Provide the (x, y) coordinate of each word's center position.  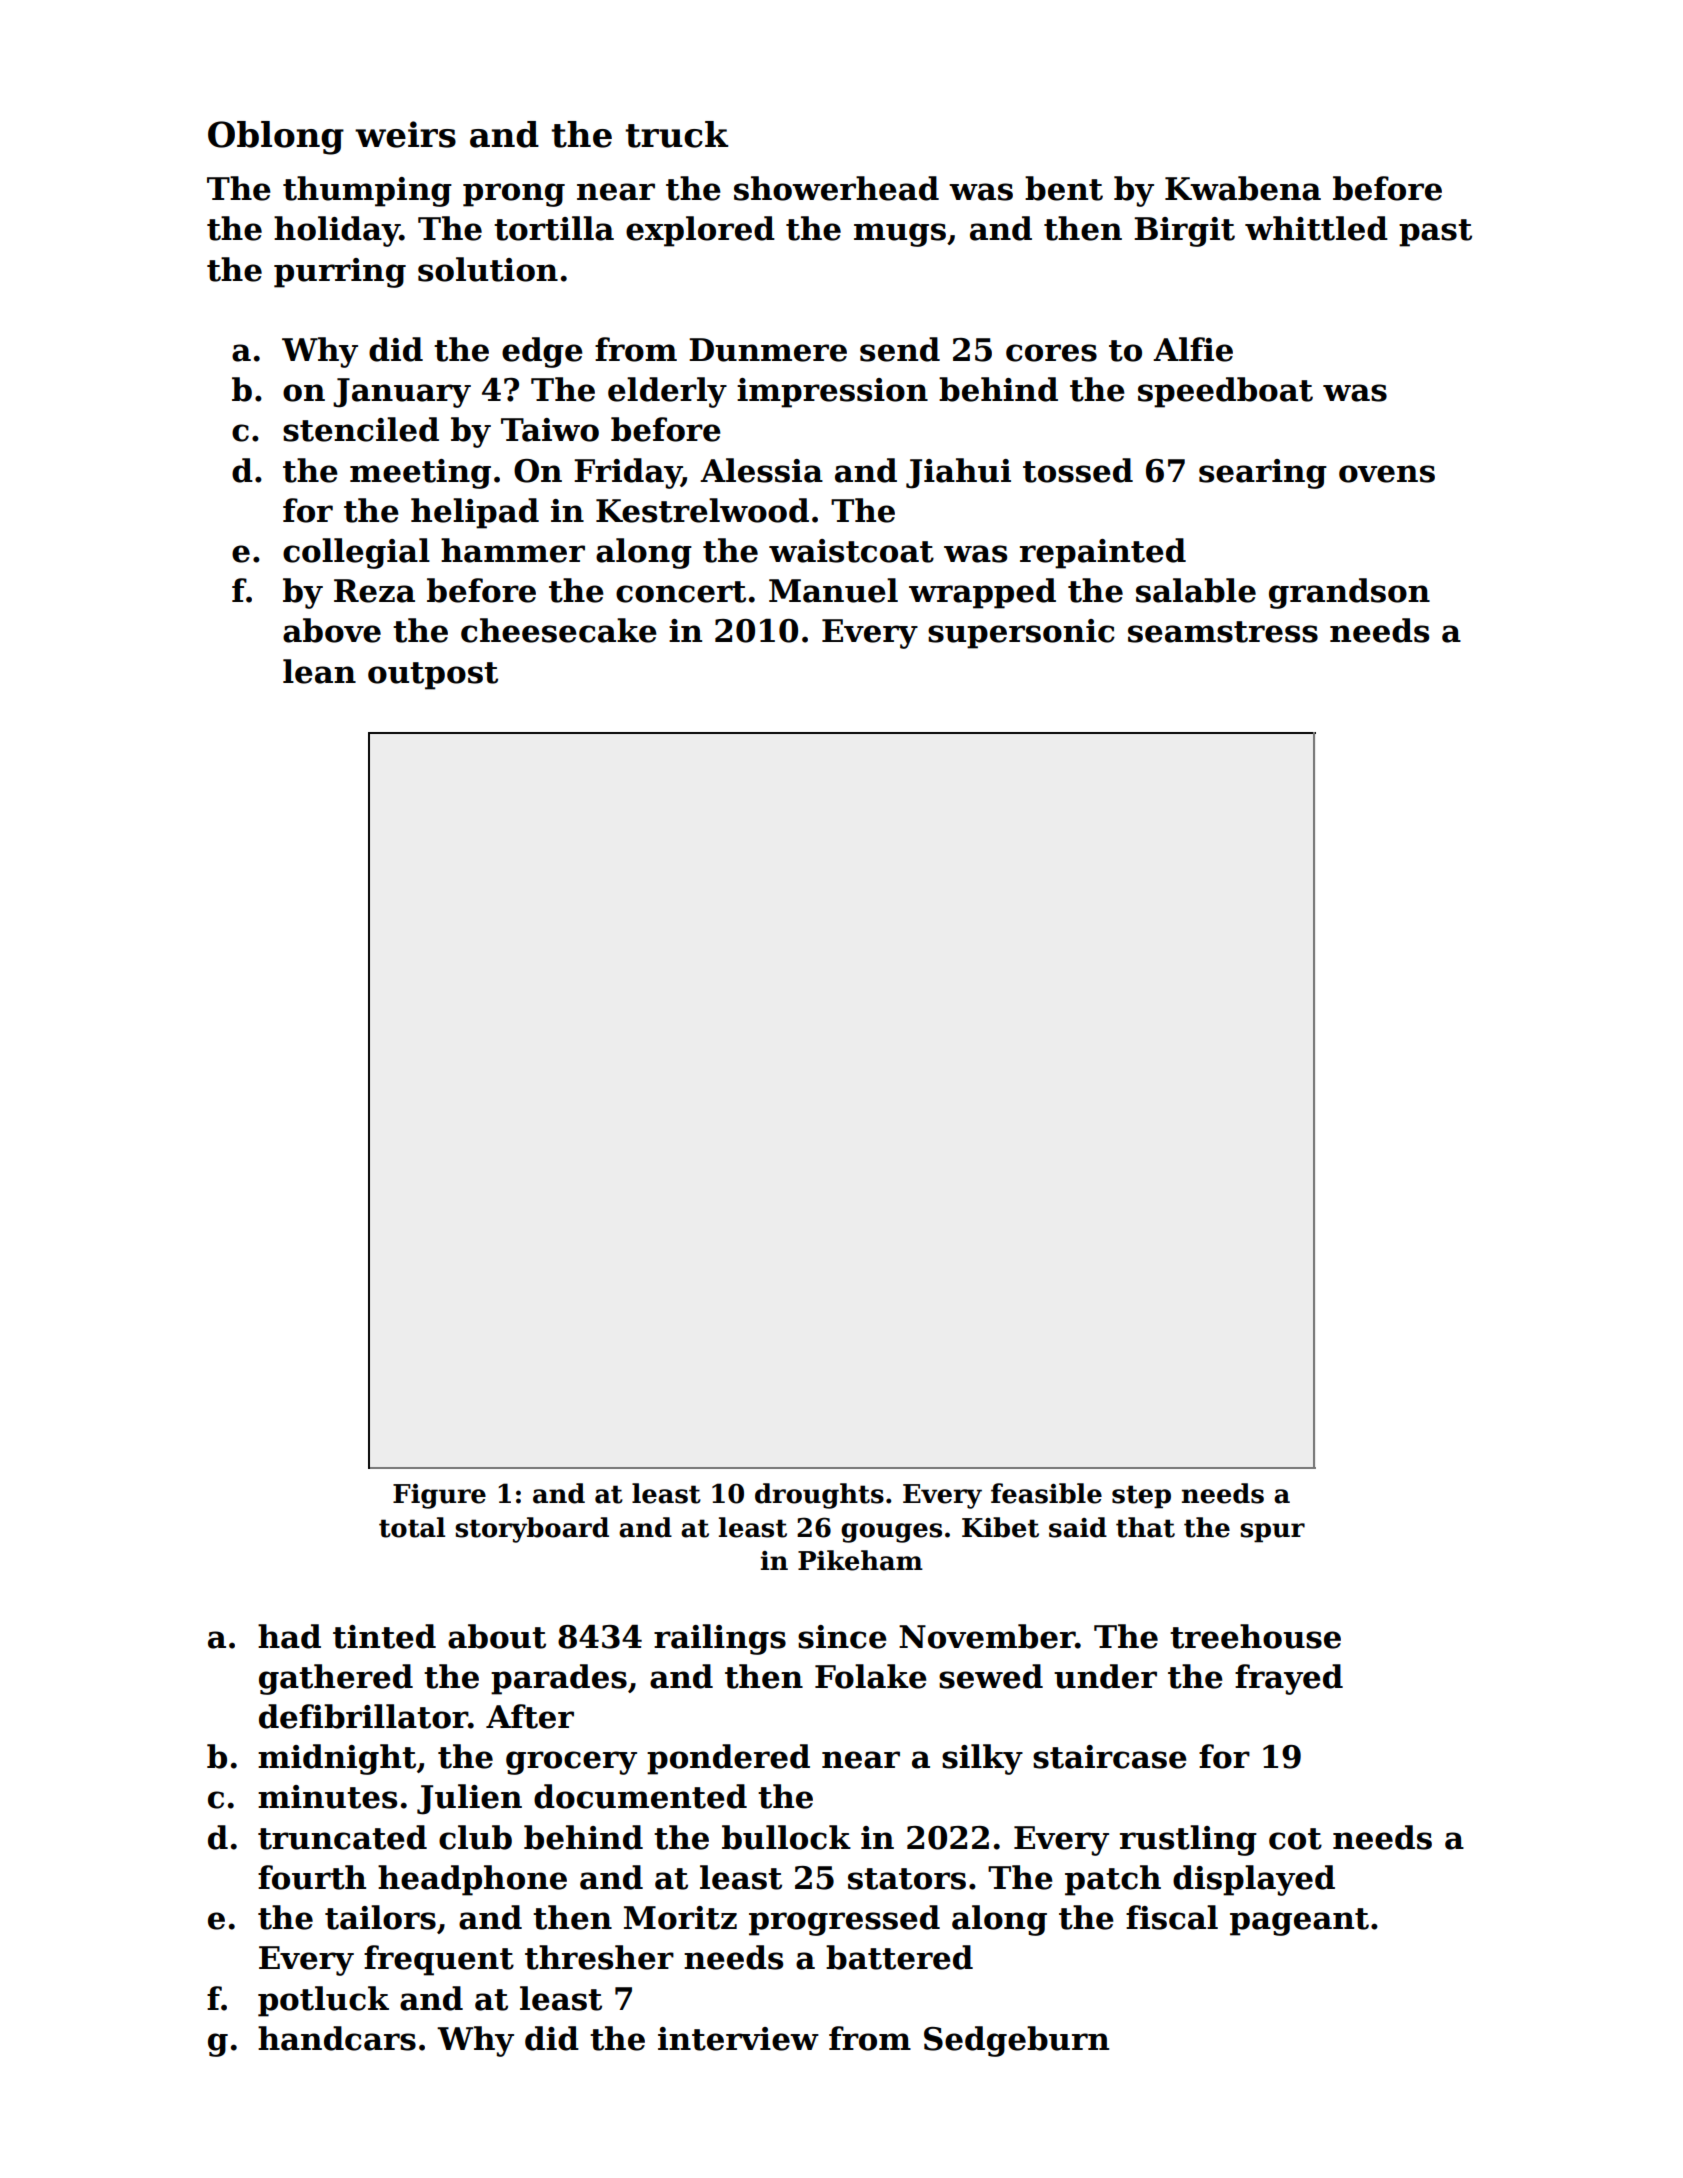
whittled (1316, 228)
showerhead (836, 188)
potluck (323, 2001)
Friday (628, 473)
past (1435, 233)
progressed (844, 1920)
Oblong (276, 138)
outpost (433, 676)
